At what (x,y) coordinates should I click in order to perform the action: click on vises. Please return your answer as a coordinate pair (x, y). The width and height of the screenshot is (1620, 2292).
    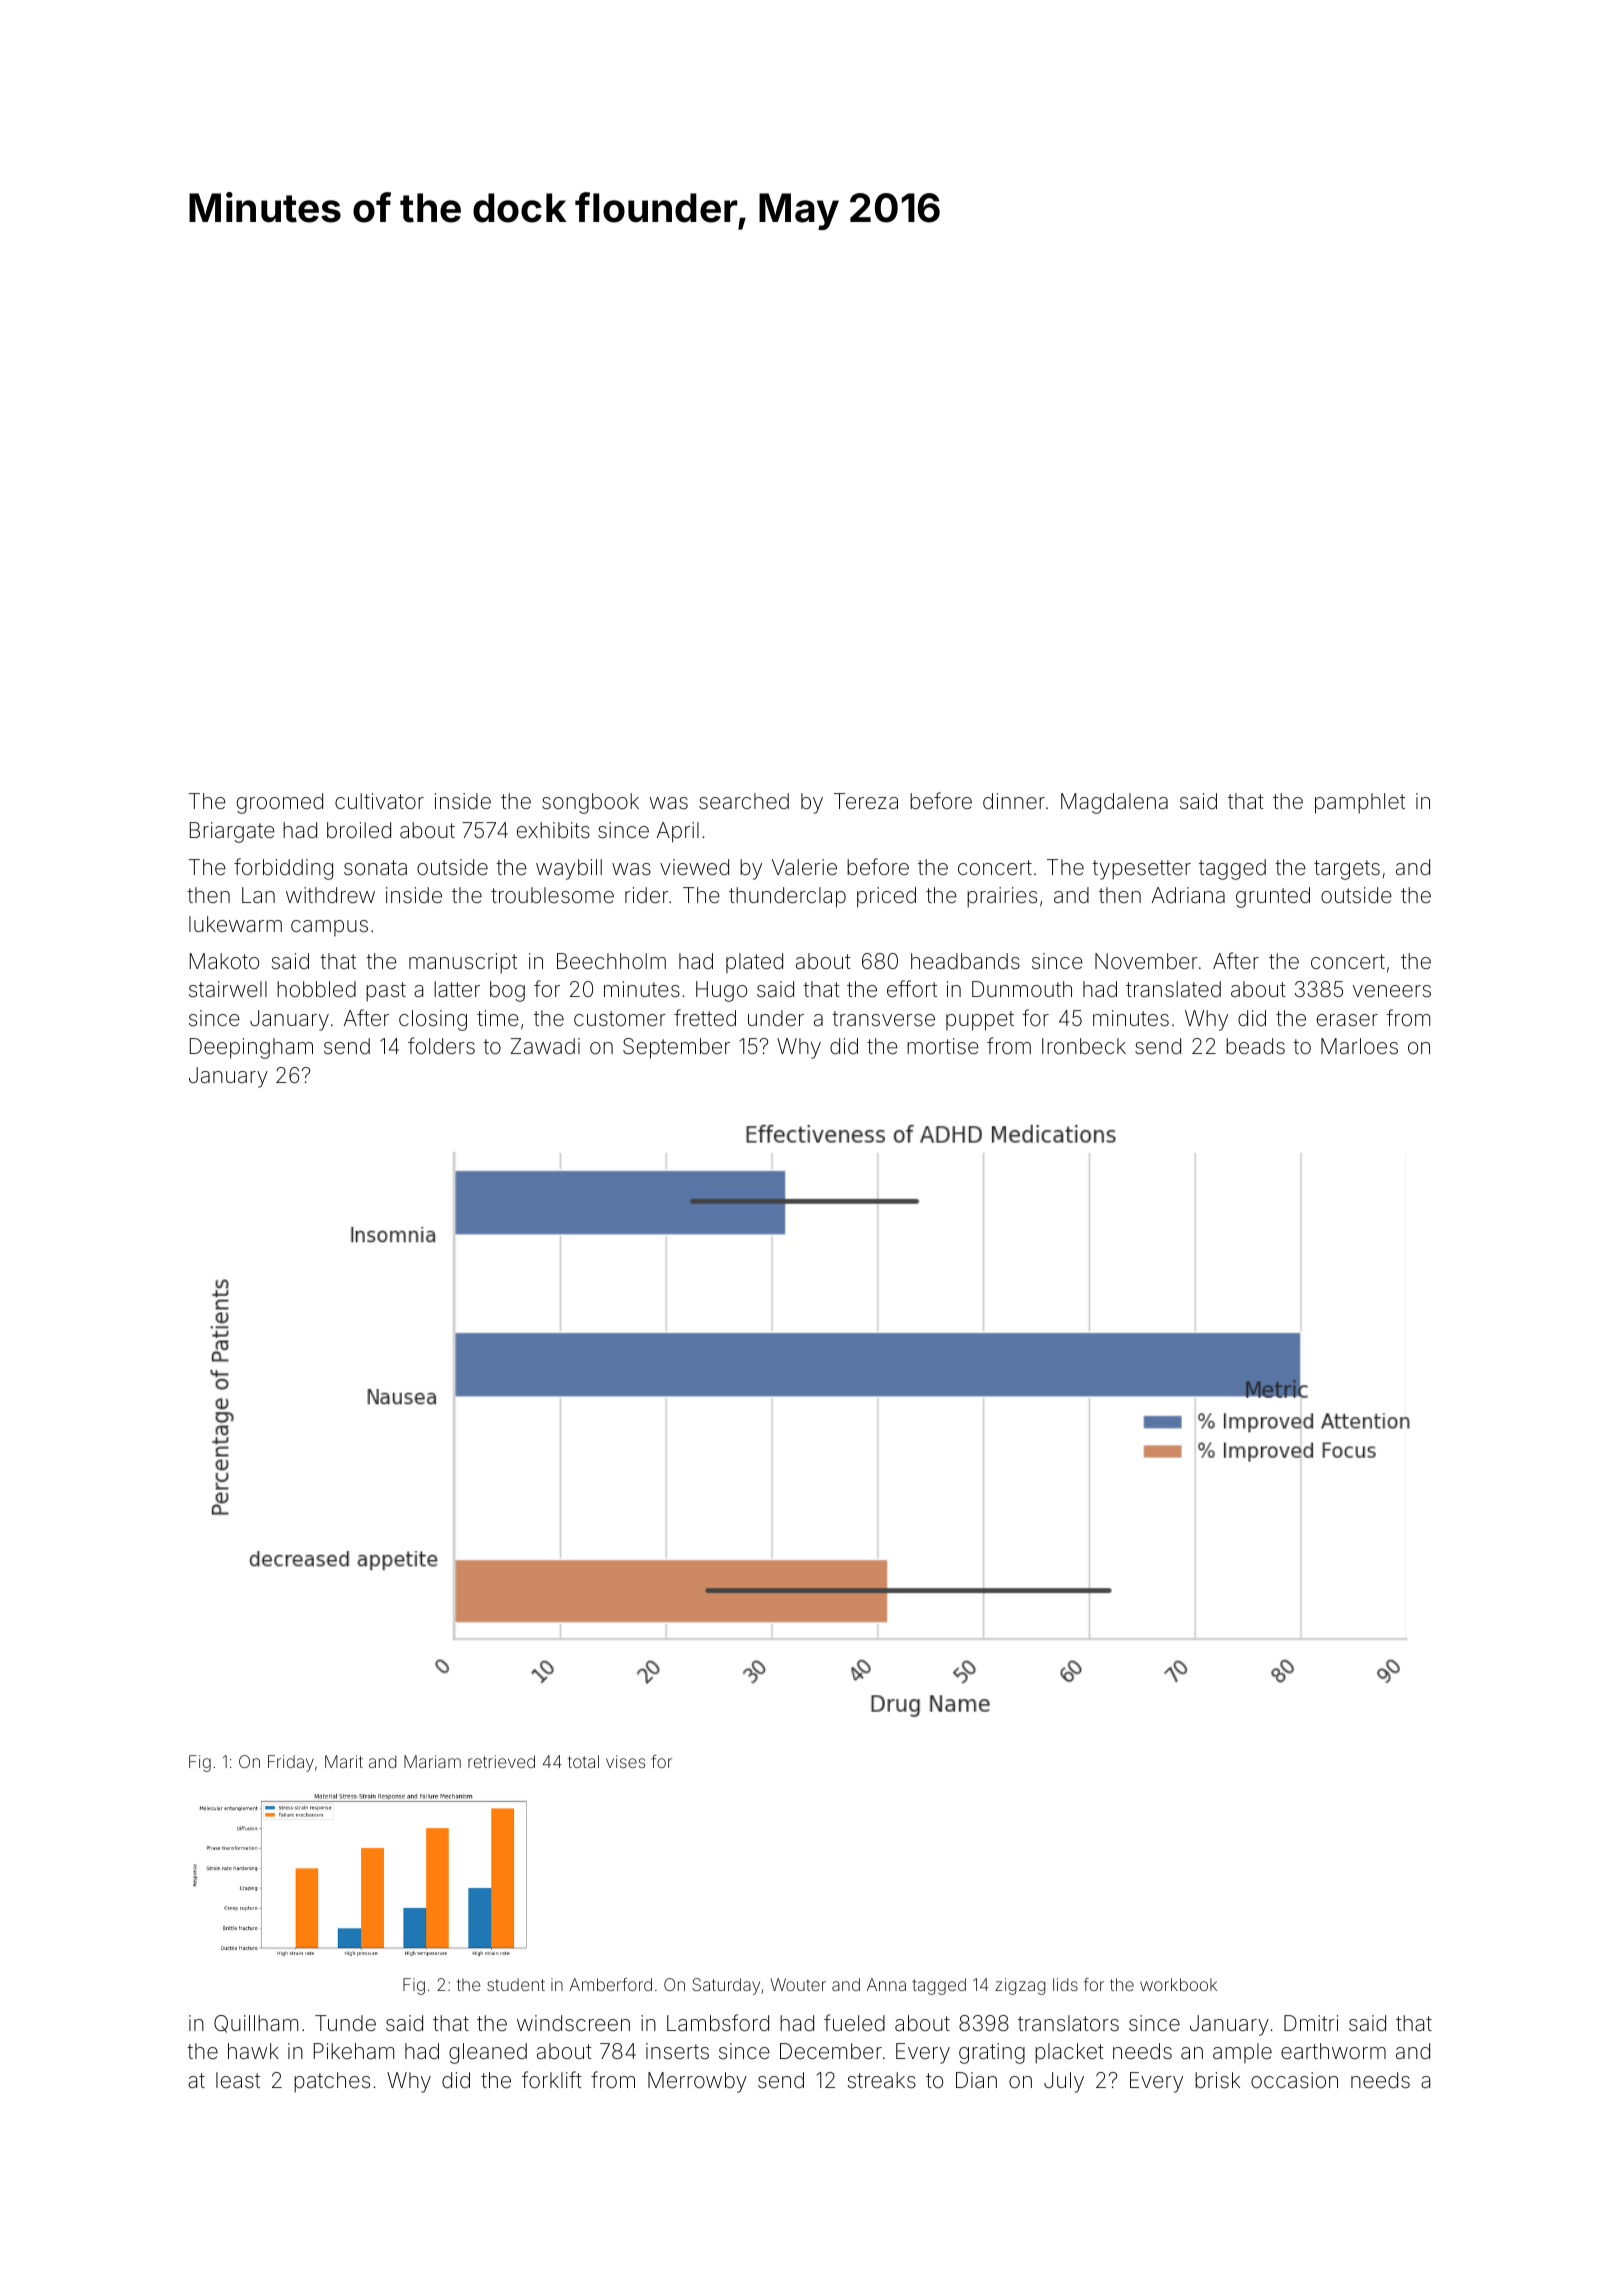
    Looking at the image, I should click on (625, 1761).
